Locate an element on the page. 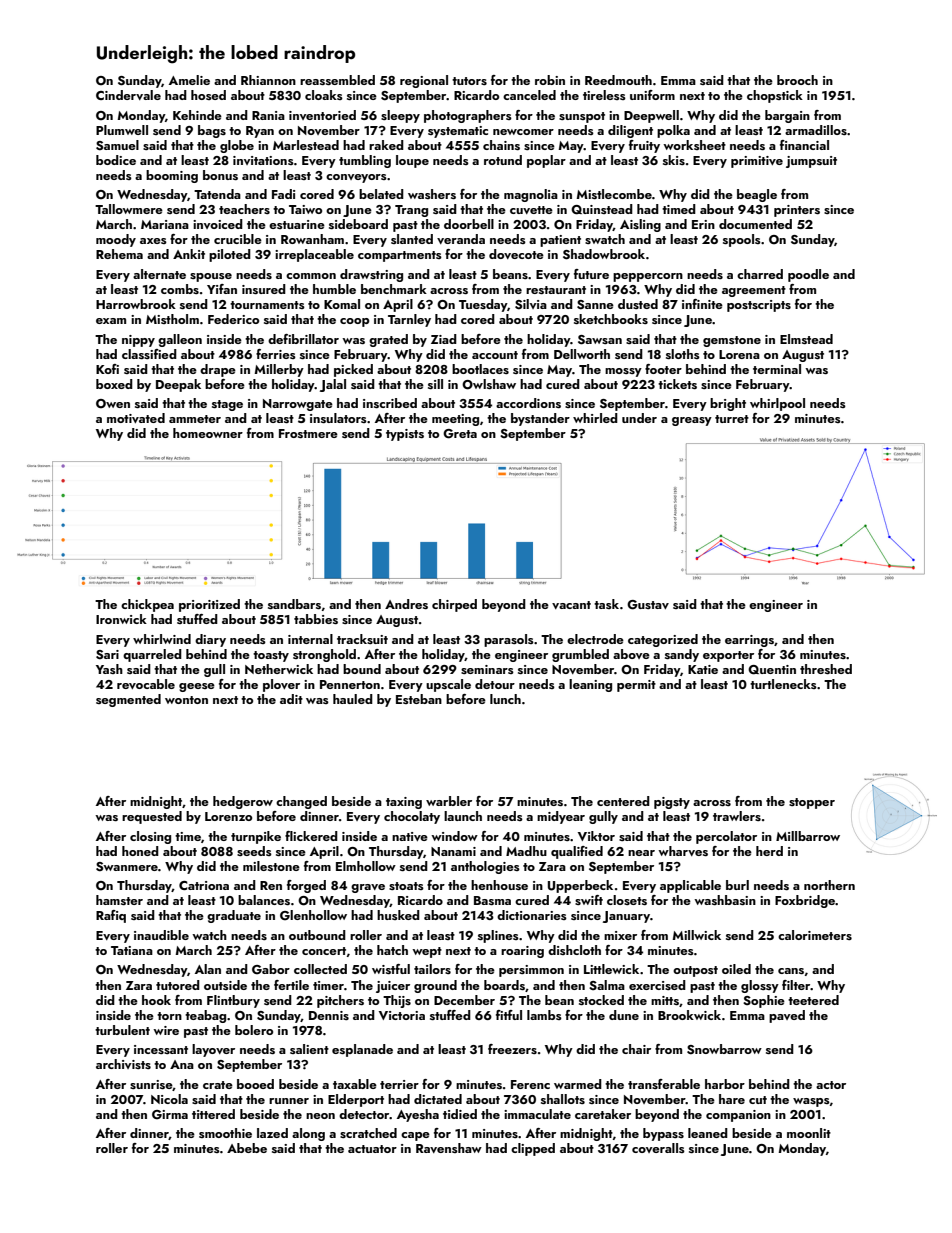 The image size is (952, 1233). printers is located at coordinates (797, 211).
